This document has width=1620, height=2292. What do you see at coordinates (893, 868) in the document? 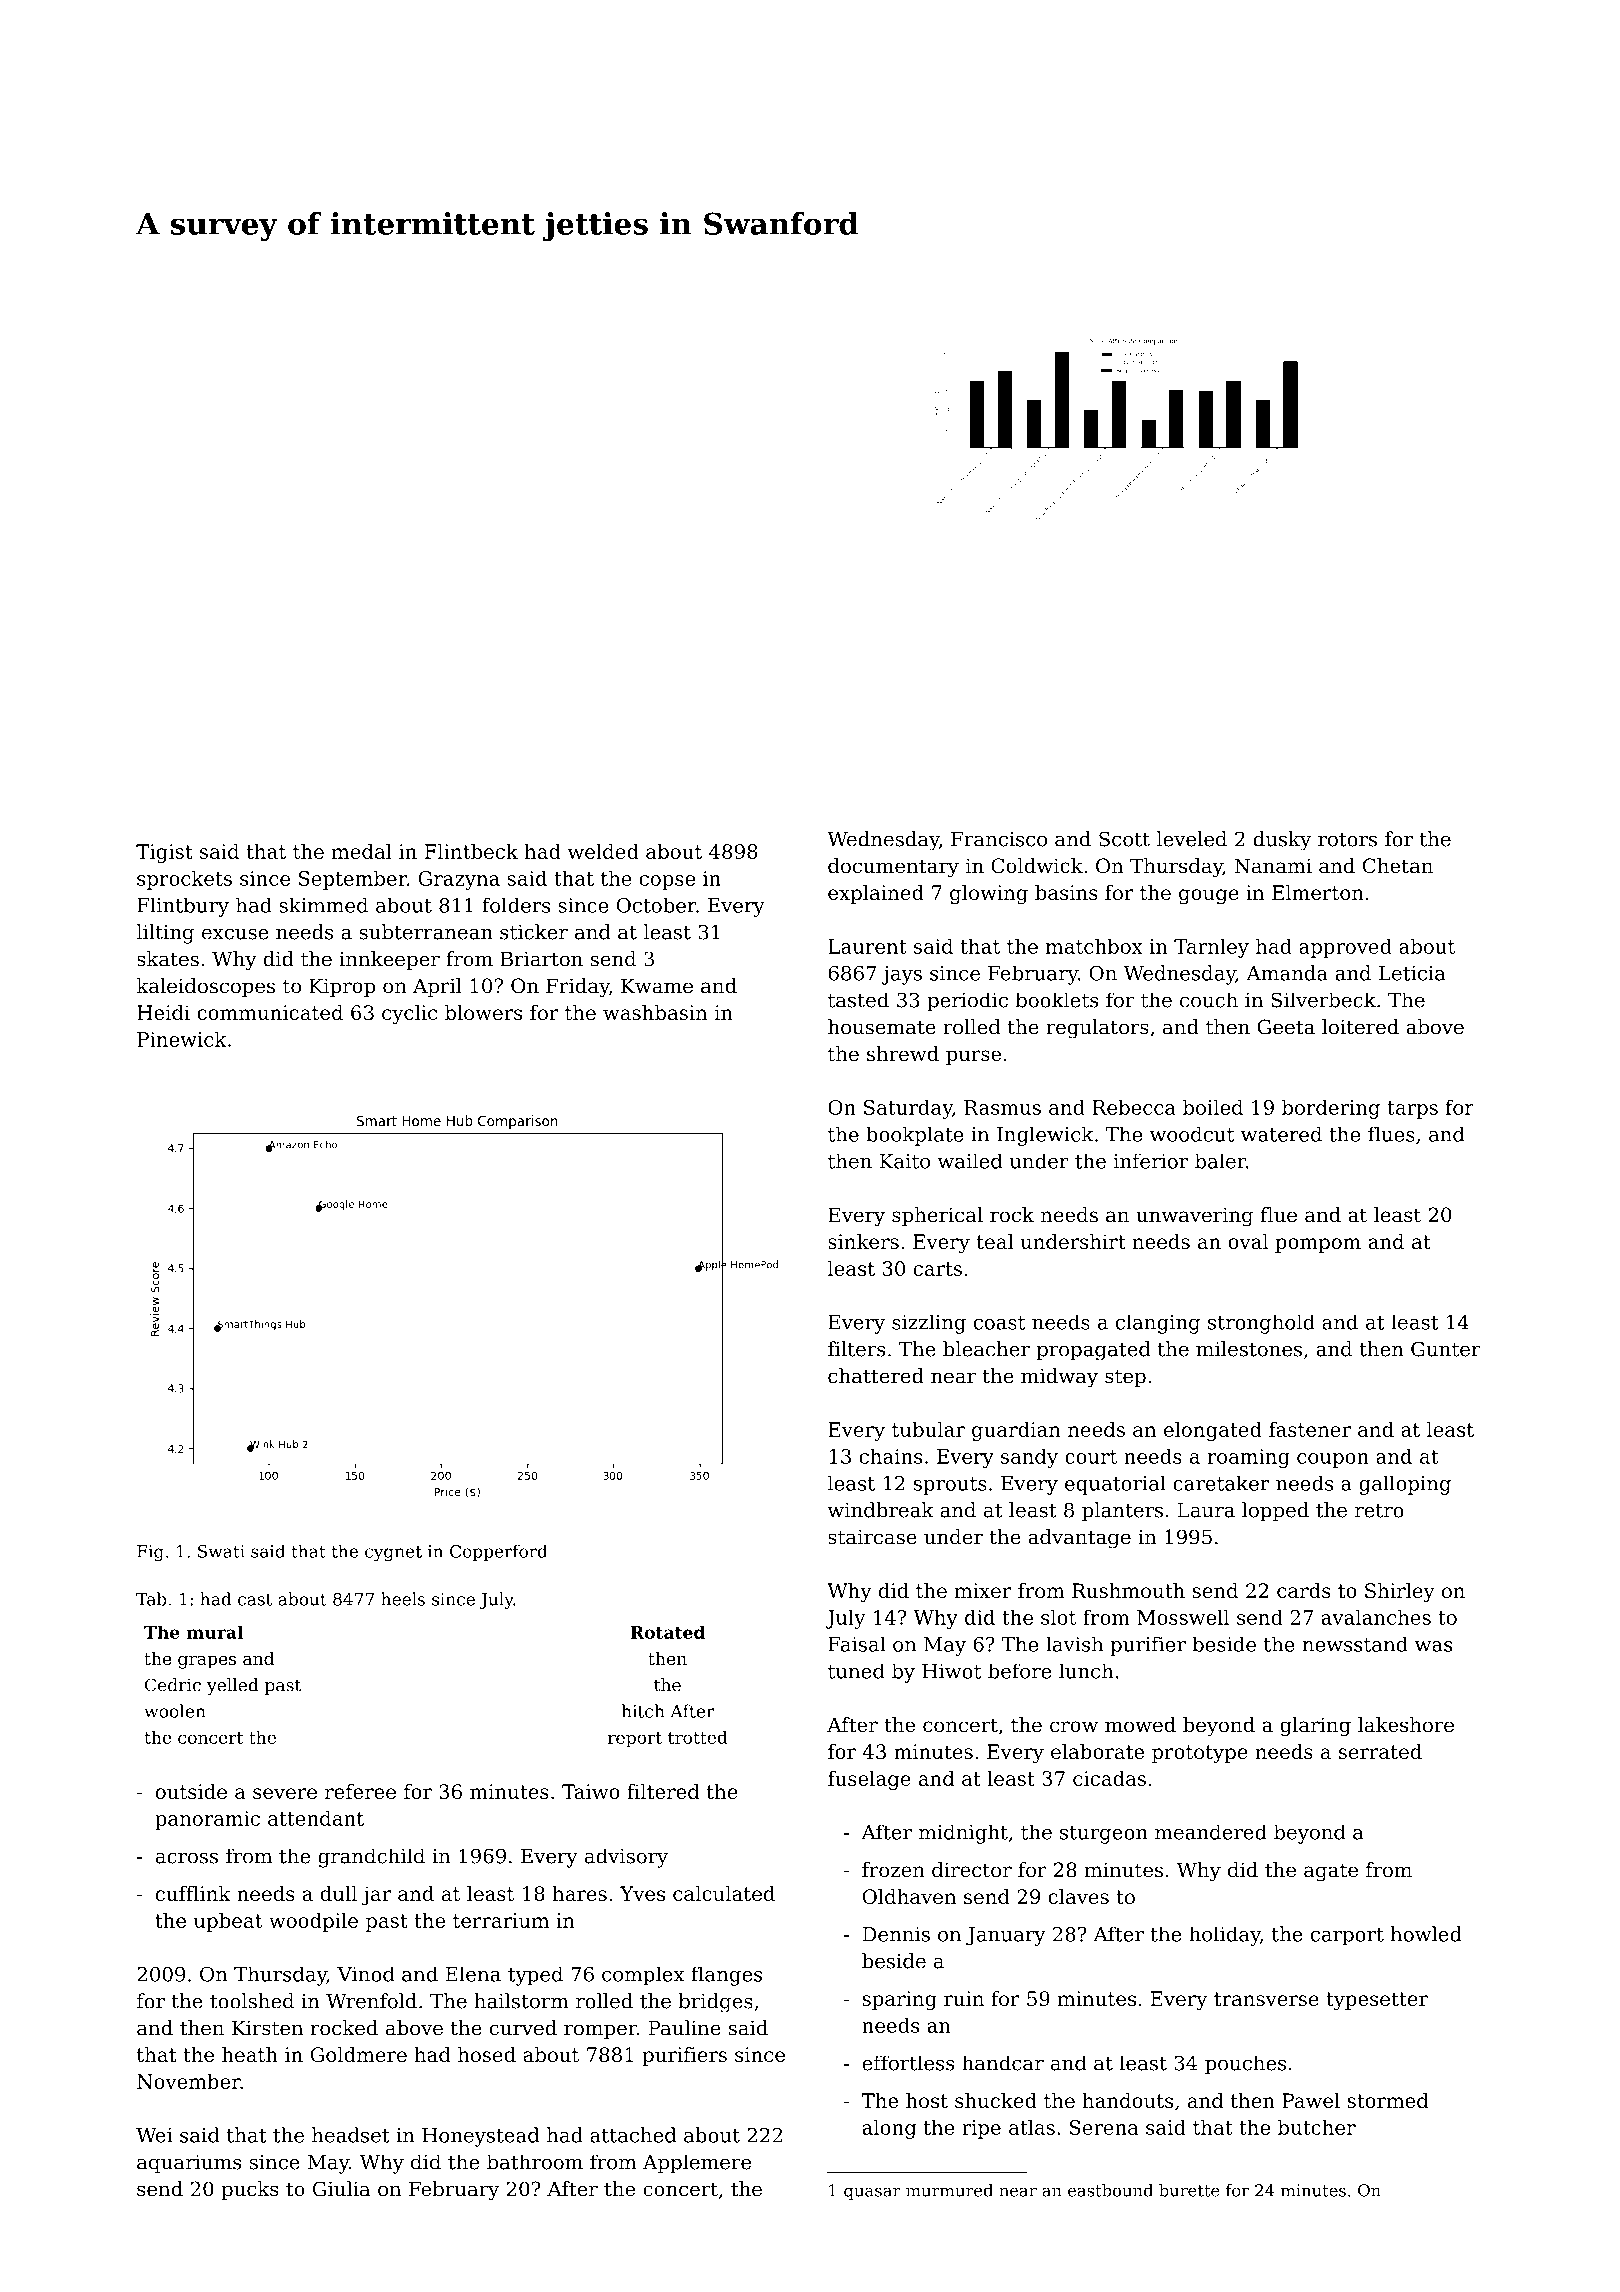
I see `documentary` at bounding box center [893, 868].
